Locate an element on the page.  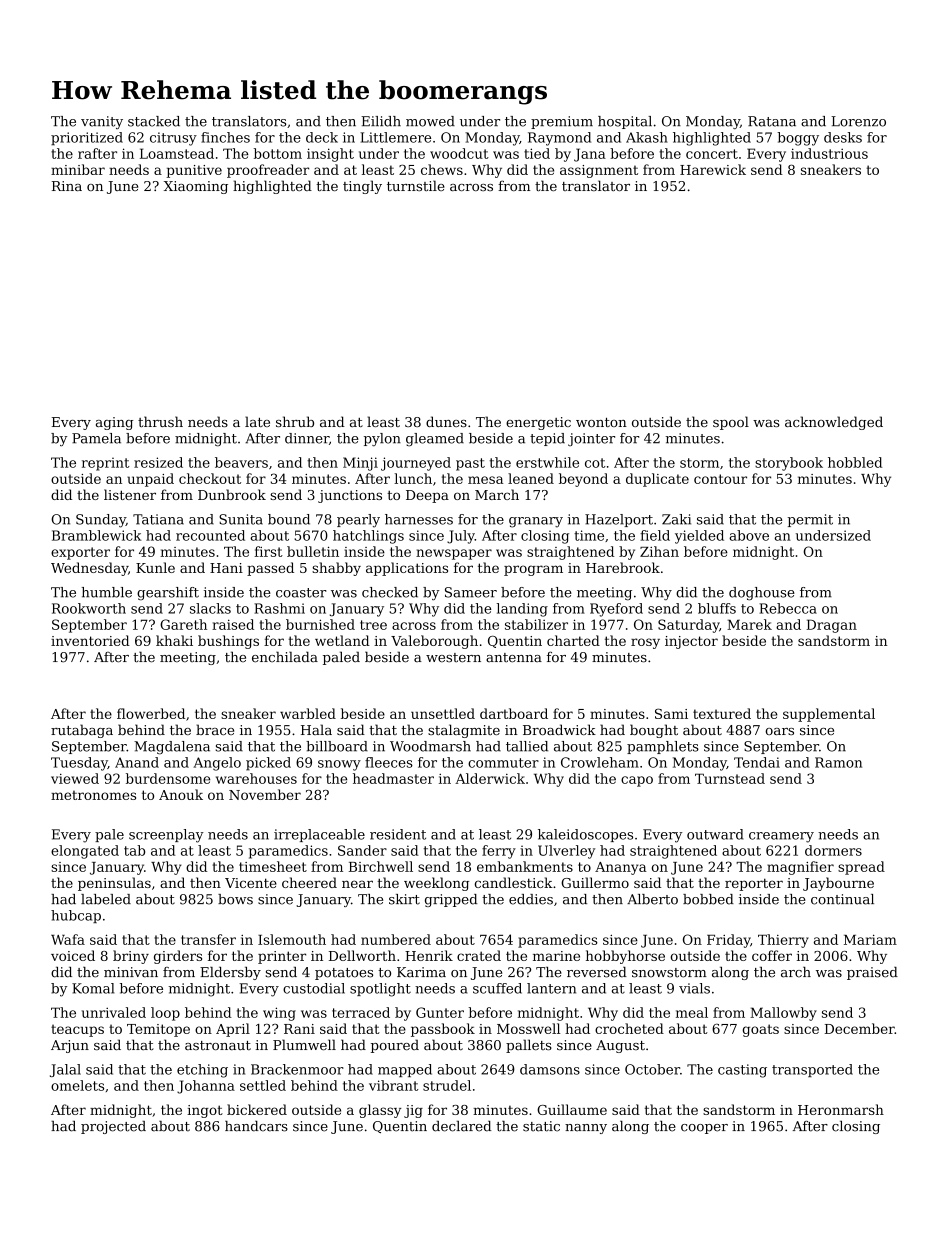
wetland is located at coordinates (342, 640).
